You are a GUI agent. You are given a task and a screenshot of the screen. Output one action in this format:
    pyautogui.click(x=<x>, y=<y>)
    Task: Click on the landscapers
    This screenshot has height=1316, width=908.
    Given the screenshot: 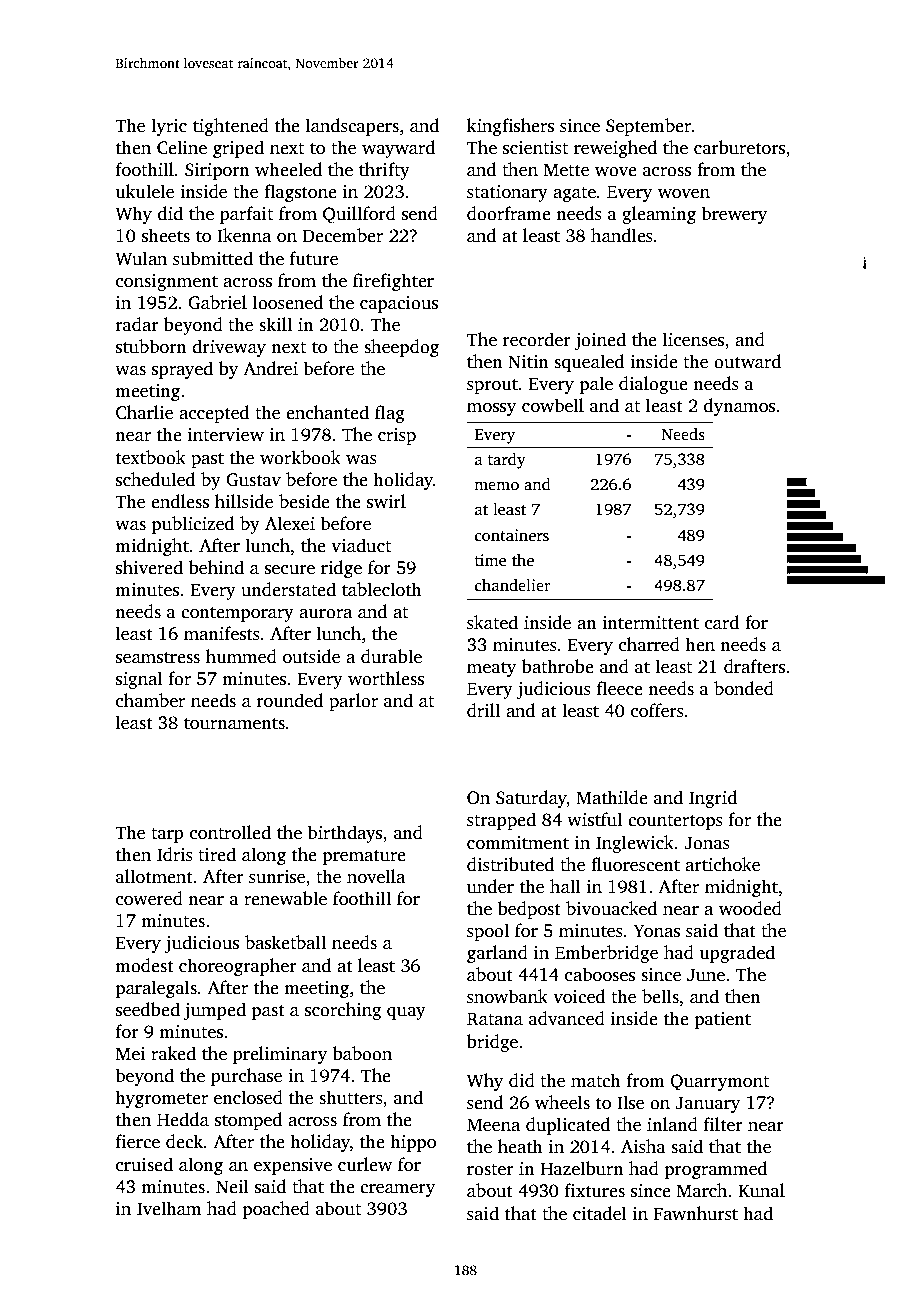 What is the action you would take?
    pyautogui.click(x=352, y=127)
